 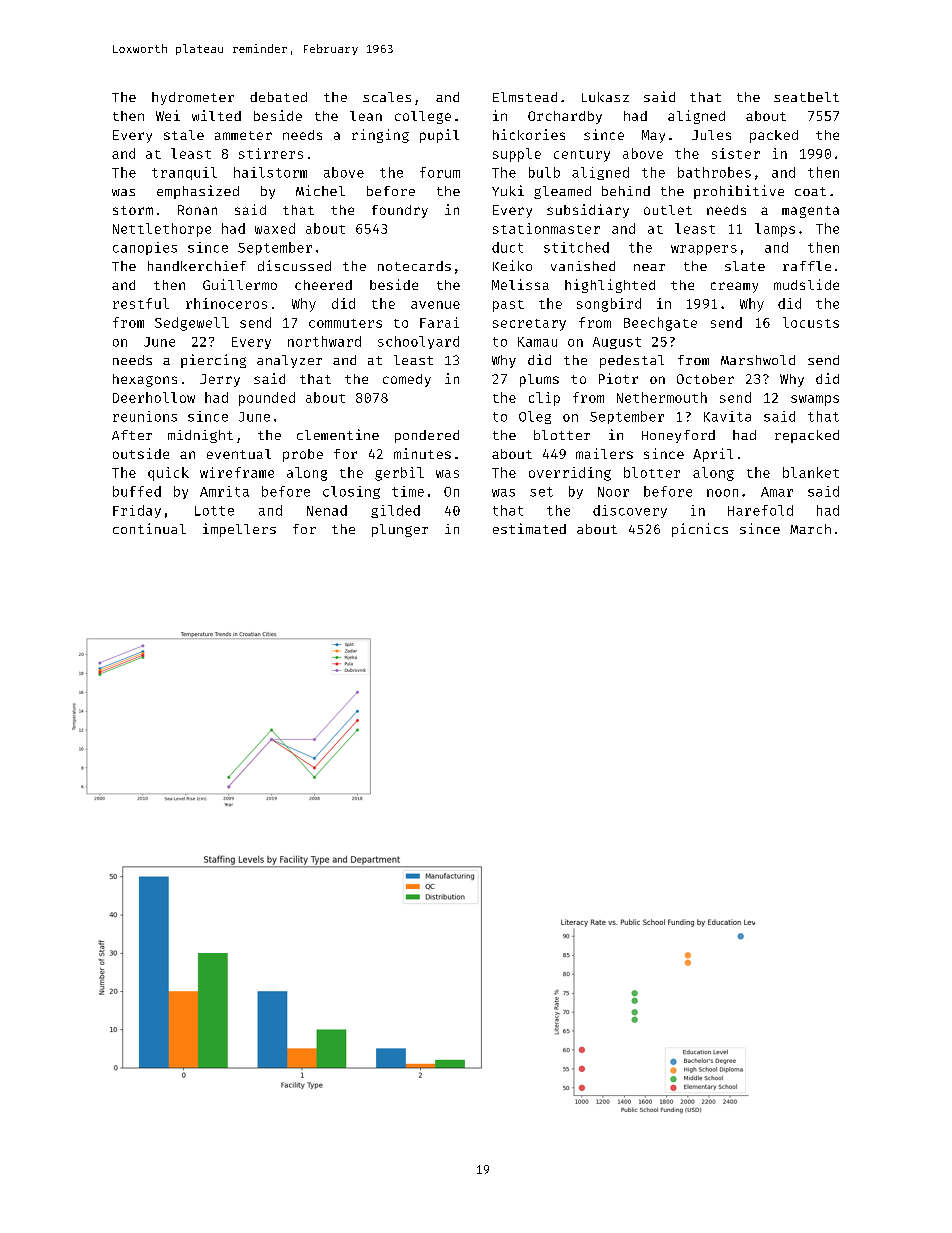 What do you see at coordinates (739, 192) in the document?
I see `prohibitive` at bounding box center [739, 192].
